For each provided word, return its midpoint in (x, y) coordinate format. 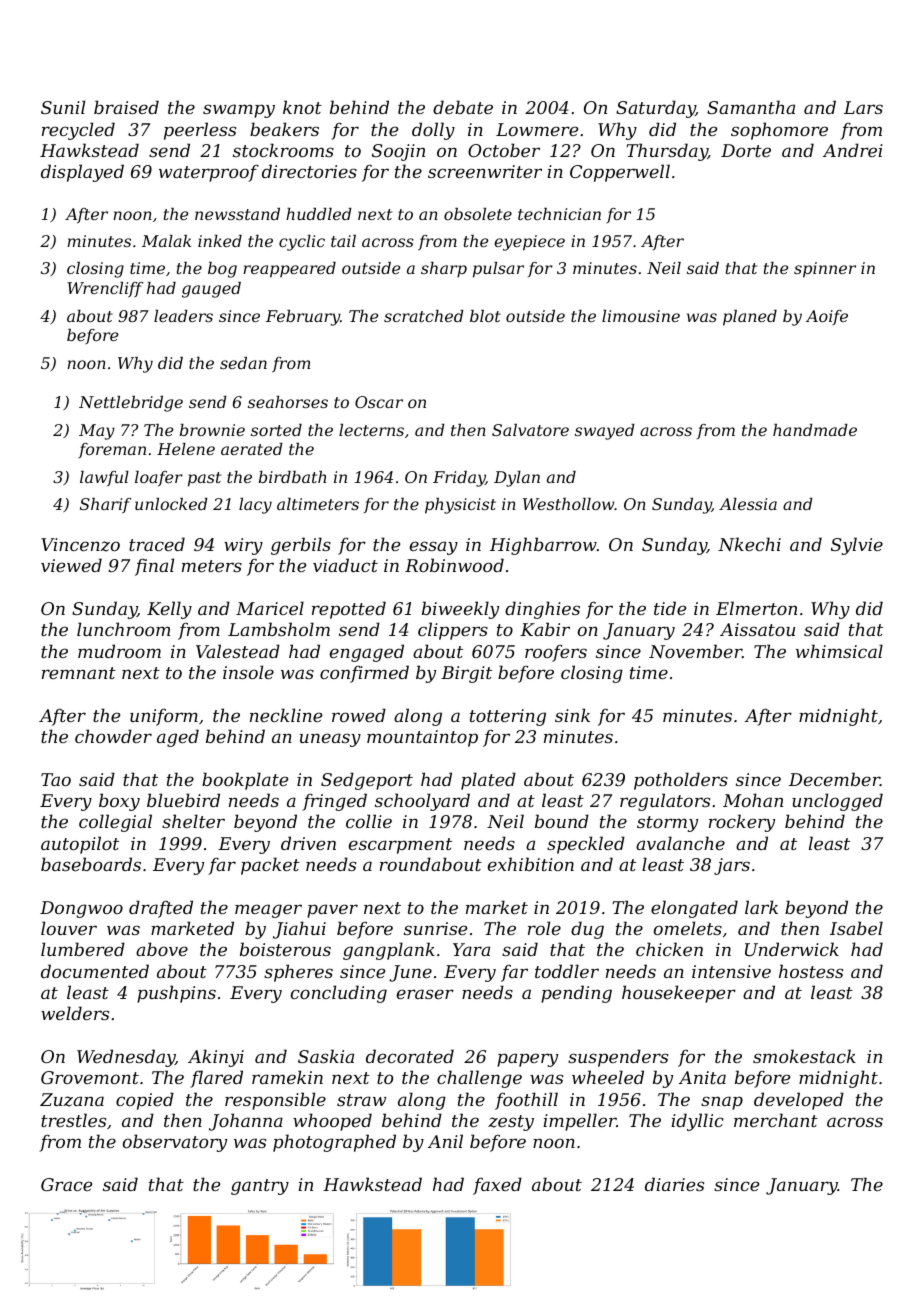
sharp (444, 270)
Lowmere (537, 129)
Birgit (466, 674)
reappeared (289, 270)
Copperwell (620, 173)
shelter (193, 821)
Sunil (63, 107)
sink (572, 715)
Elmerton (756, 608)
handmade (815, 430)
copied (145, 1101)
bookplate (245, 781)
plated (488, 781)
